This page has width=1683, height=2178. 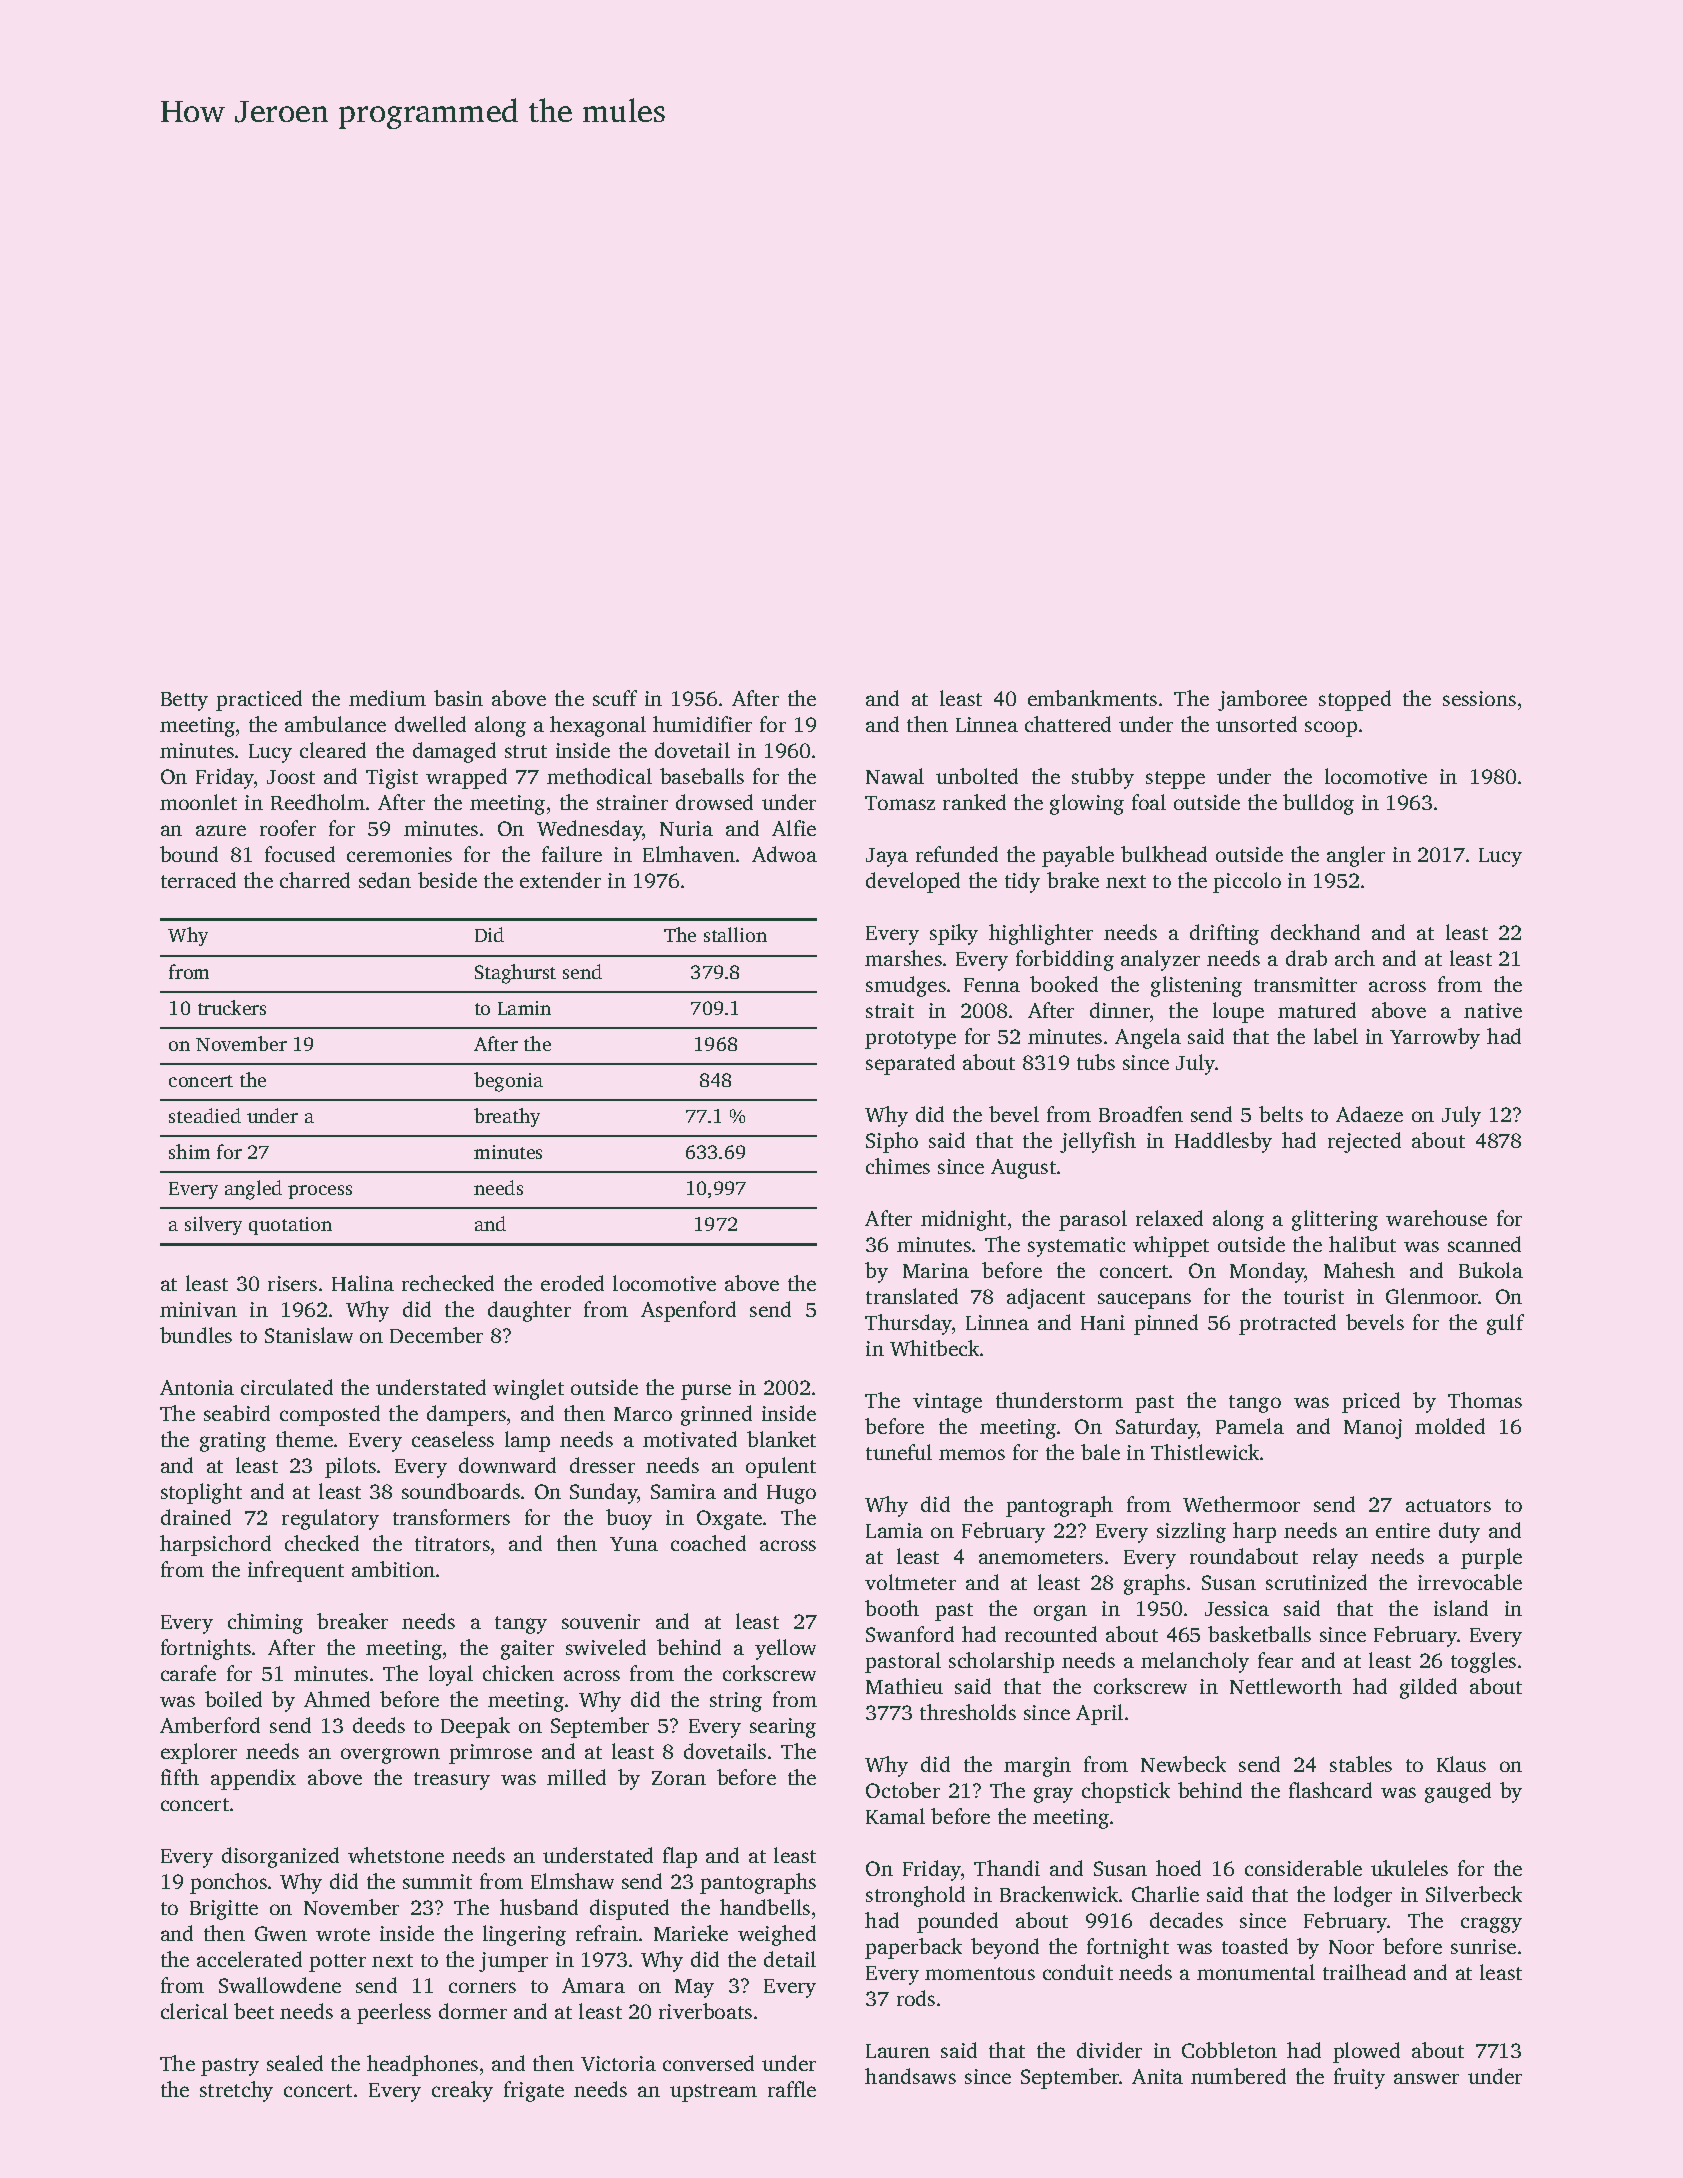 I want to click on Thursday, so click(x=909, y=1324).
